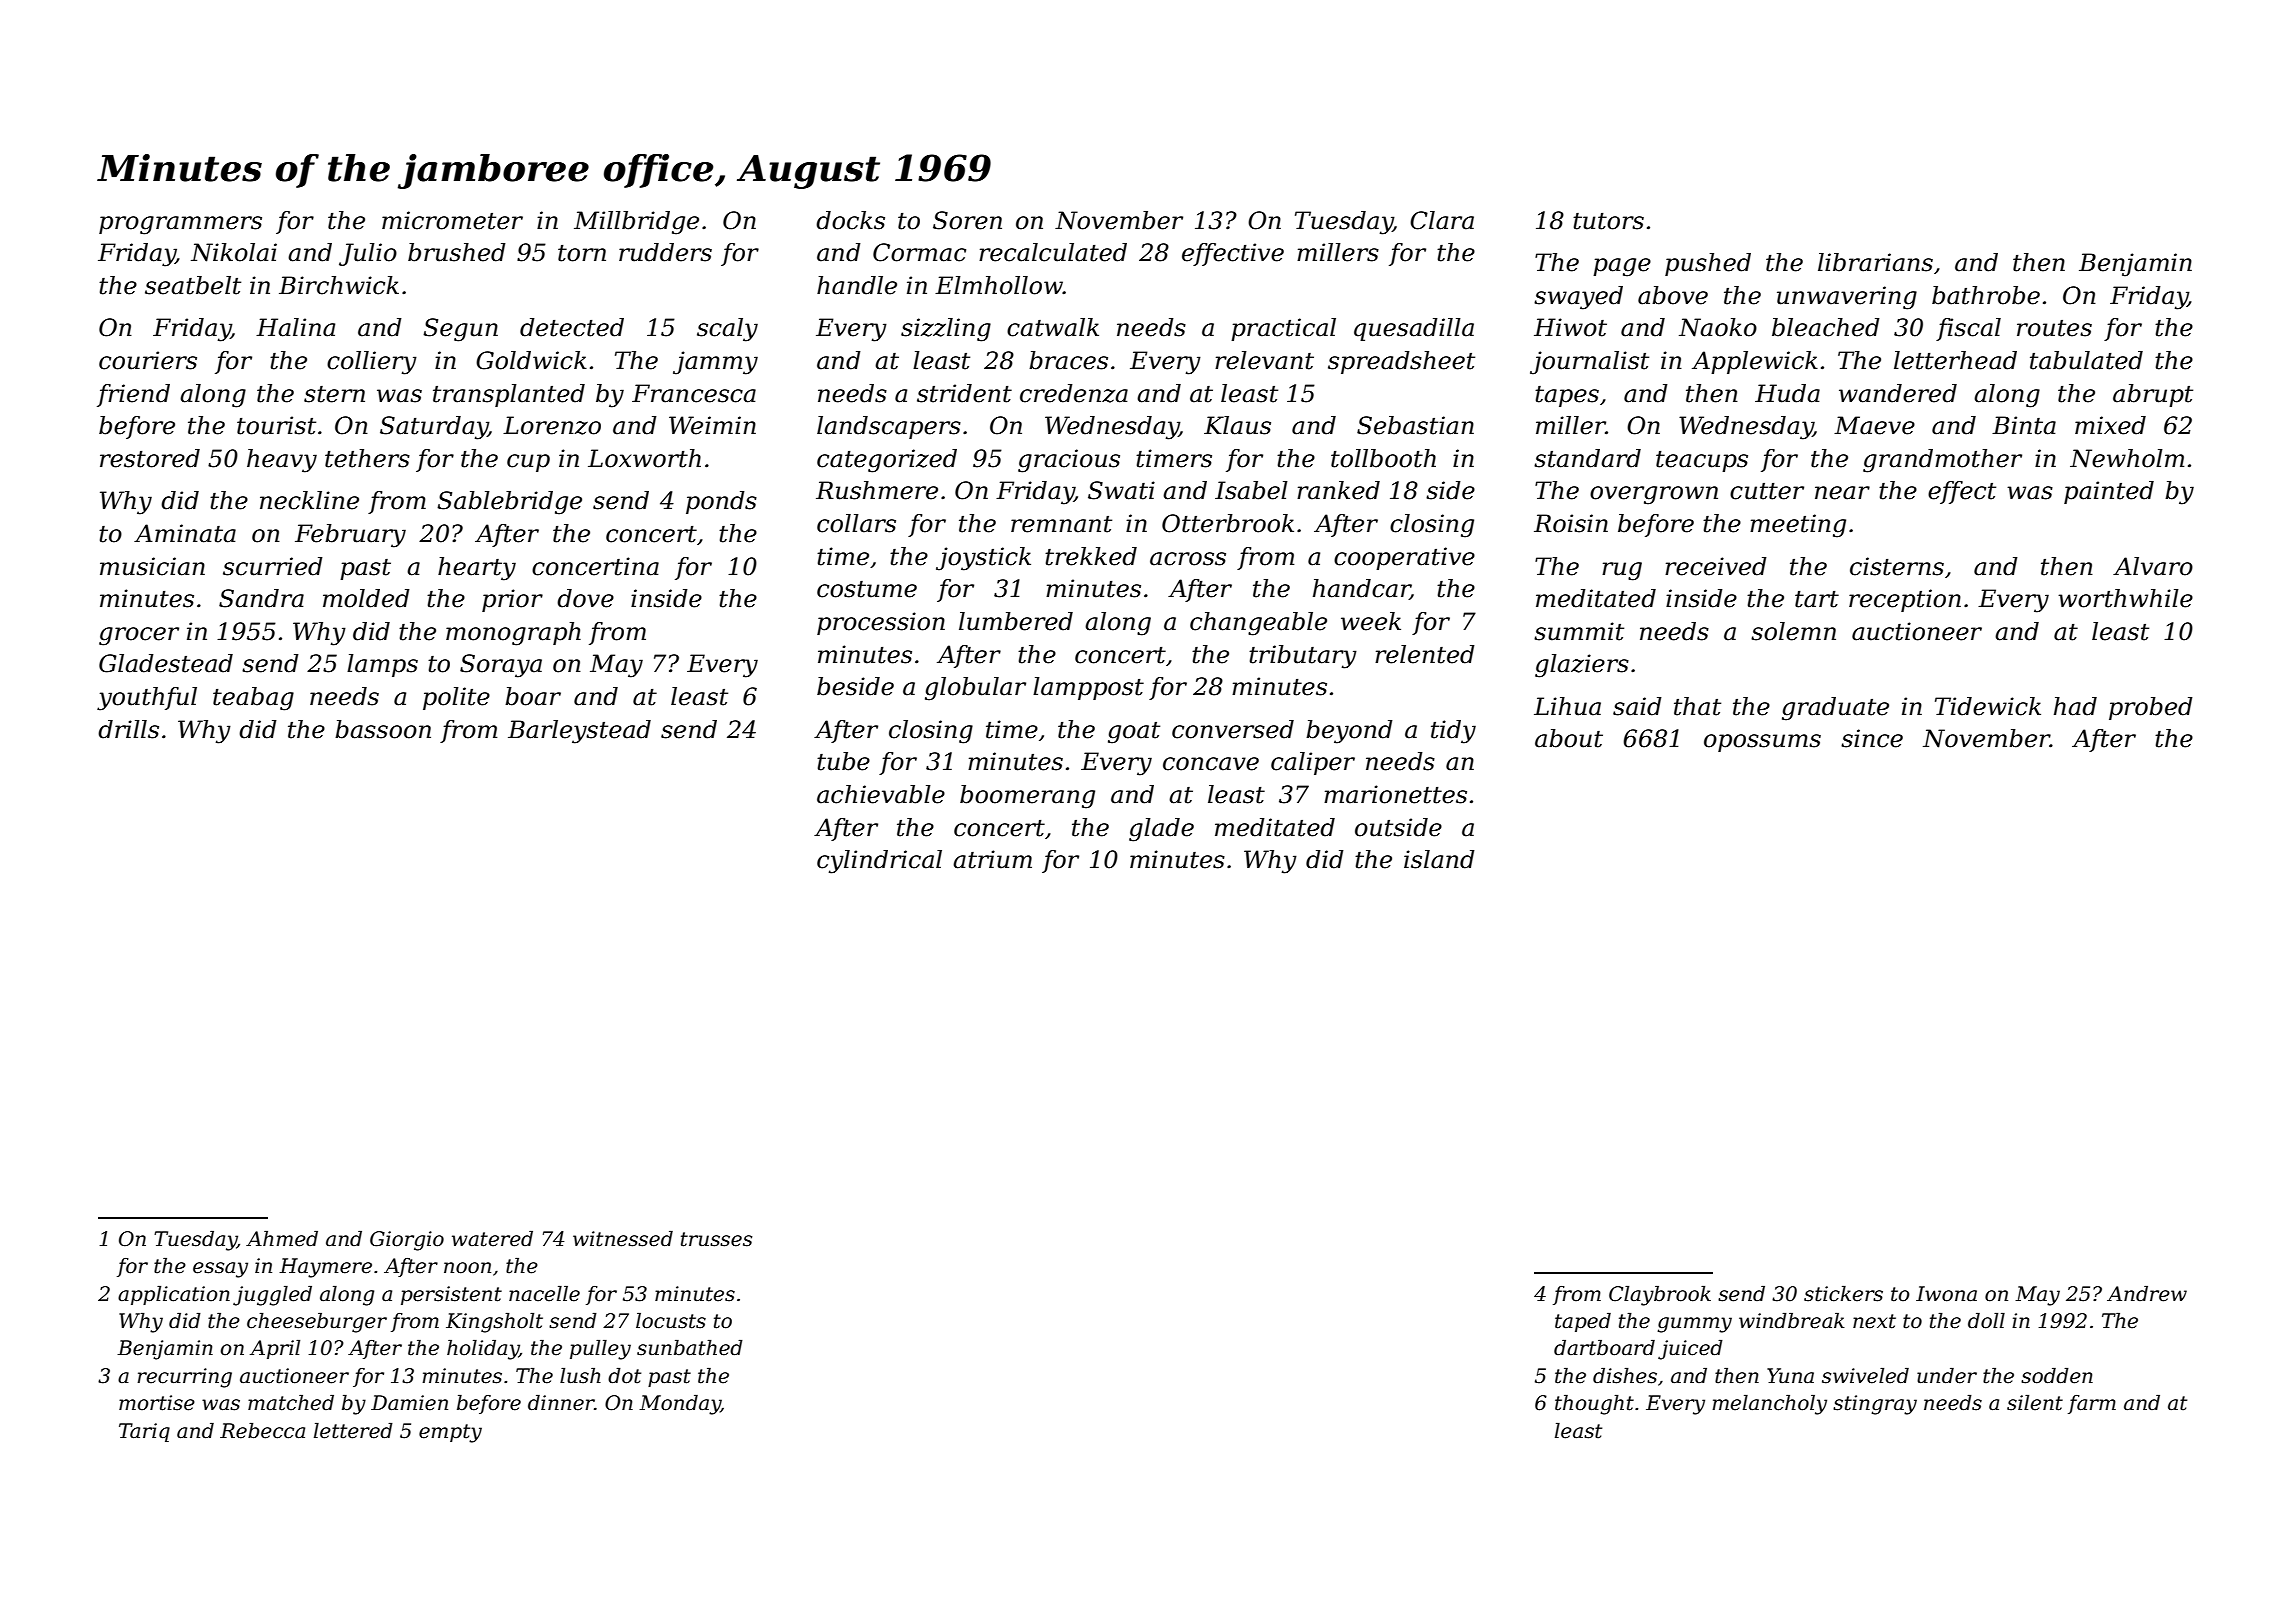 The height and width of the document is (1620, 2292). What do you see at coordinates (1905, 600) in the document?
I see `reception` at bounding box center [1905, 600].
